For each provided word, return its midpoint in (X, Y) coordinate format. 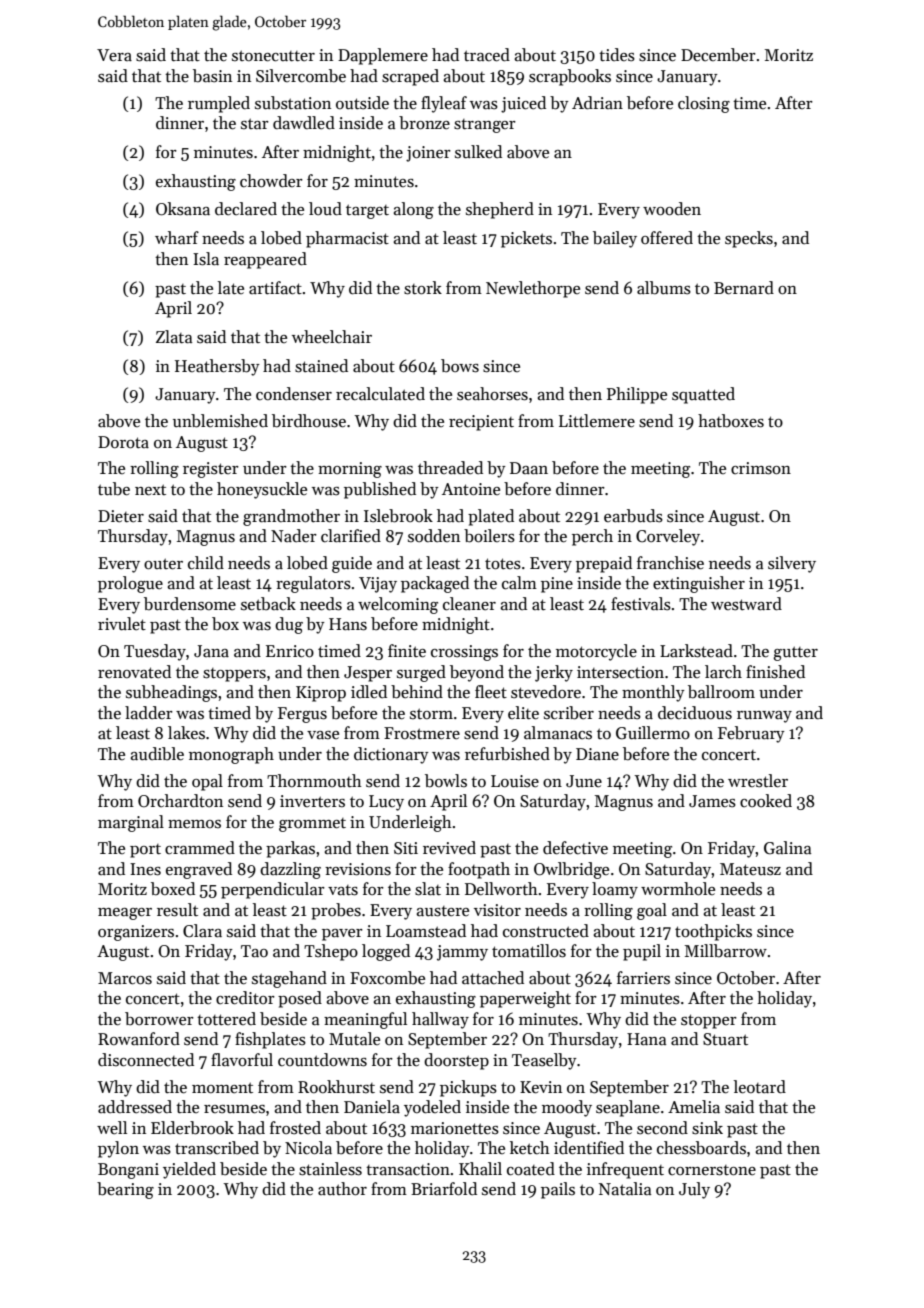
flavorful (242, 1060)
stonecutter (273, 56)
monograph (231, 755)
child (206, 563)
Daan (529, 468)
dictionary (391, 755)
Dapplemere (383, 56)
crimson (761, 468)
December (718, 55)
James (712, 801)
